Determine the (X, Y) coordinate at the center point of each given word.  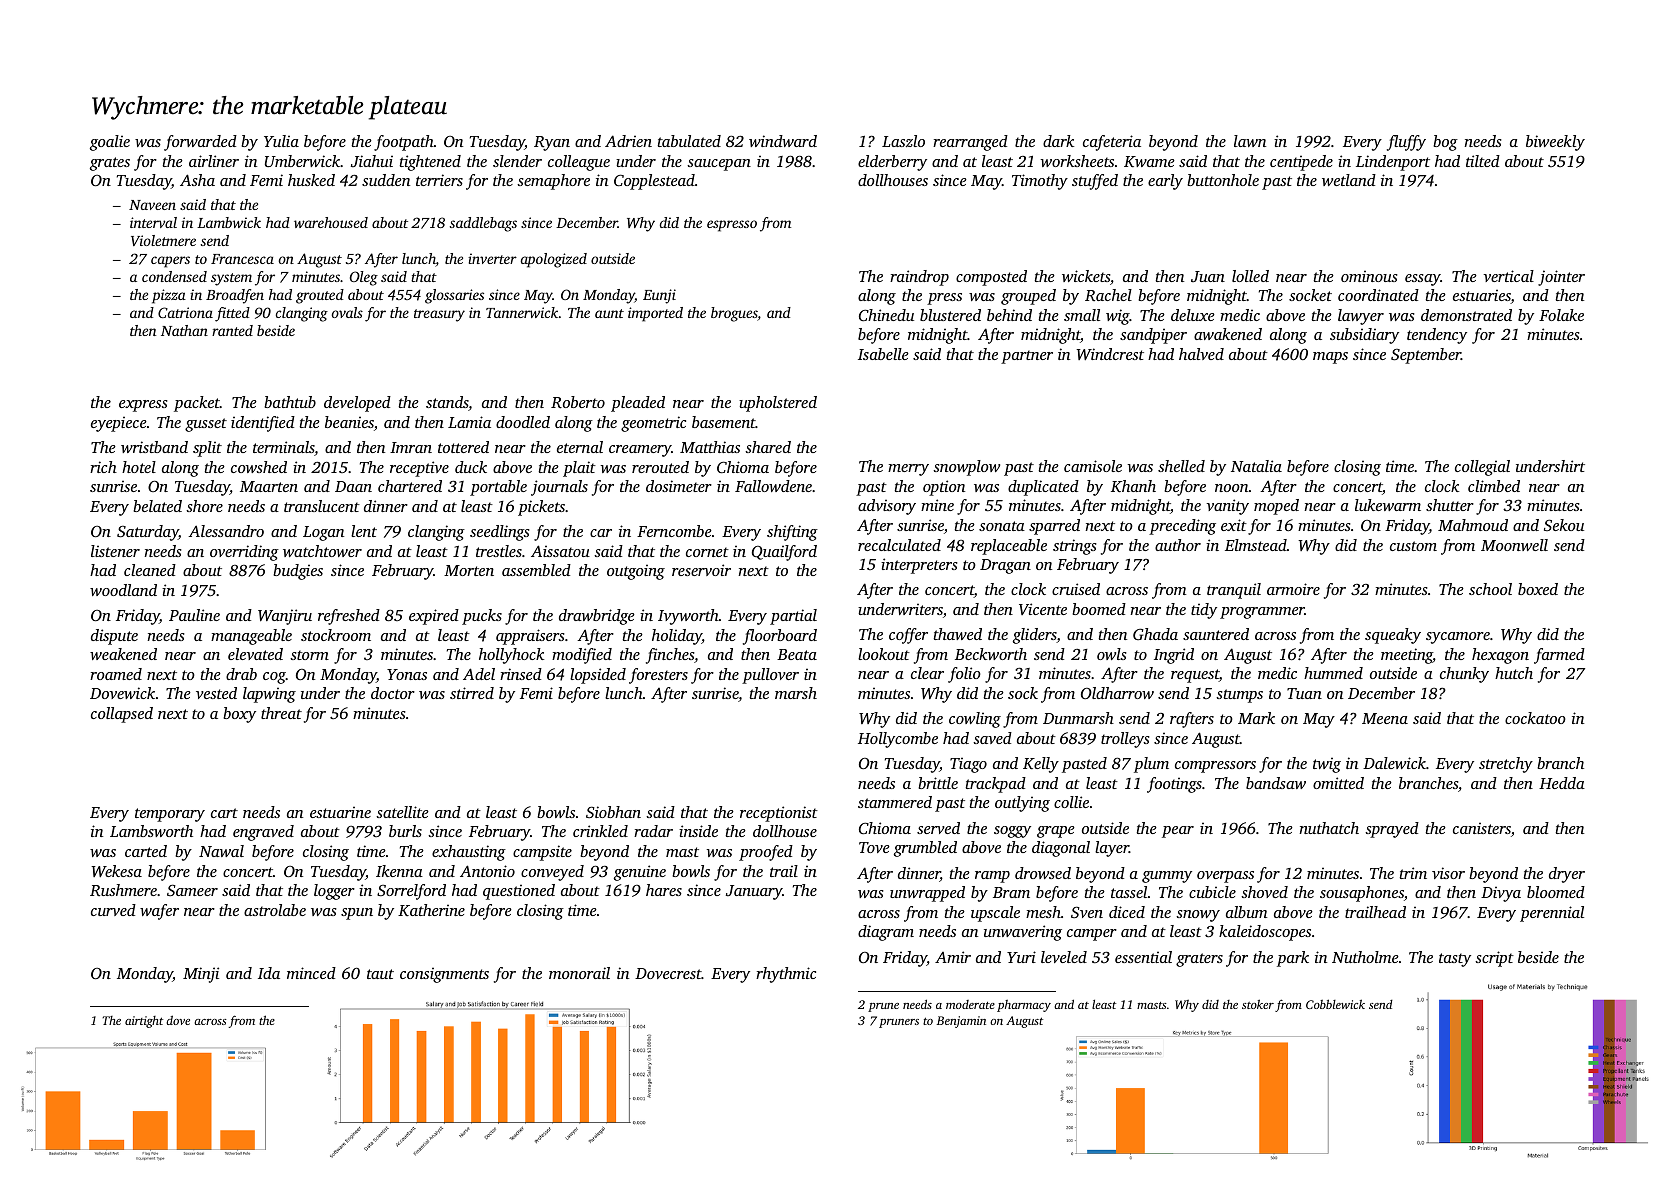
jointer (1561, 278)
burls (405, 831)
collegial (1482, 468)
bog (1445, 143)
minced (311, 973)
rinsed (521, 674)
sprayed (1392, 830)
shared (768, 447)
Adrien (628, 141)
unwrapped (927, 894)
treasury (439, 315)
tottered (463, 447)
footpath (404, 143)
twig (1327, 765)
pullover (770, 676)
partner (1027, 357)
